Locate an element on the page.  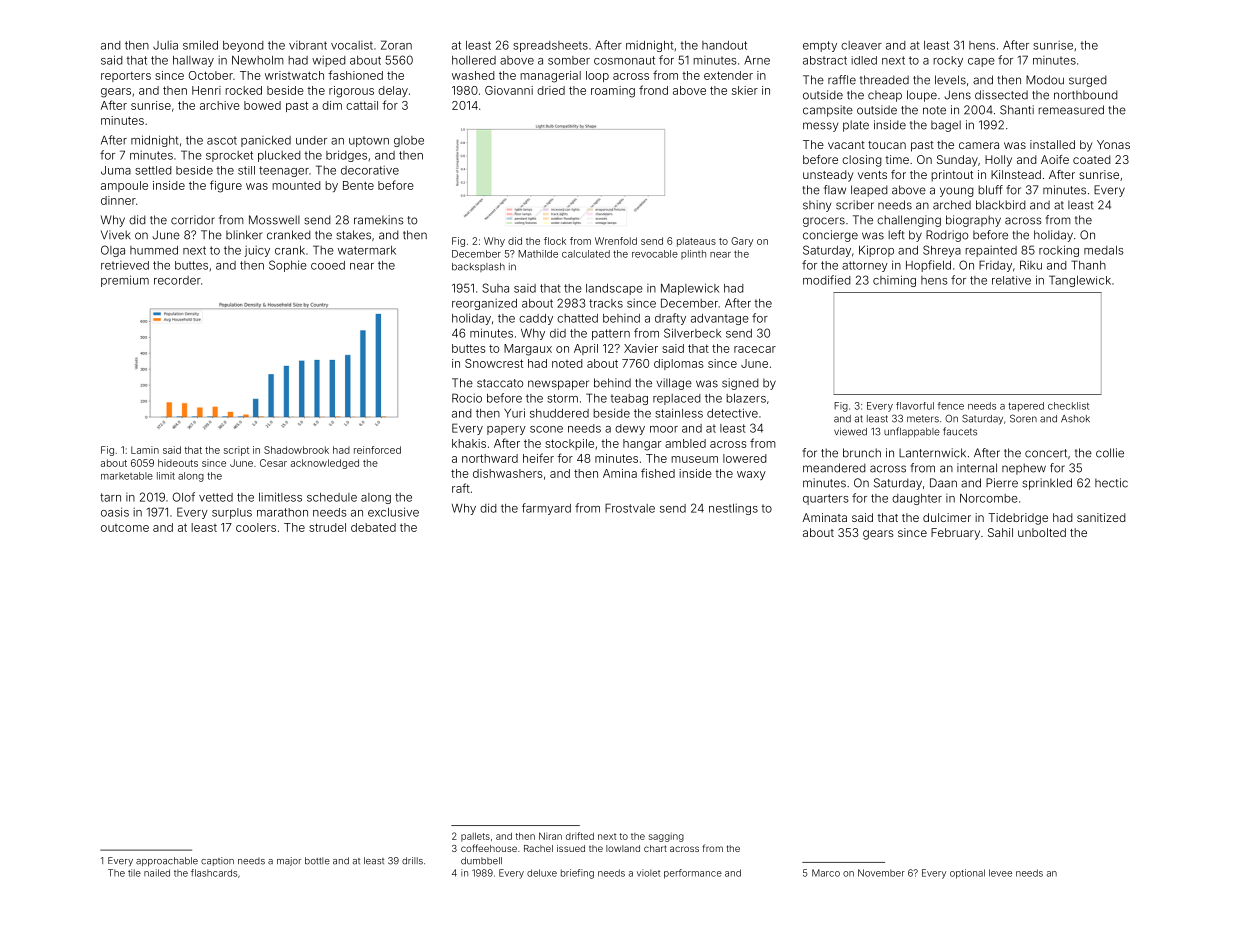
bluff is located at coordinates (990, 190).
